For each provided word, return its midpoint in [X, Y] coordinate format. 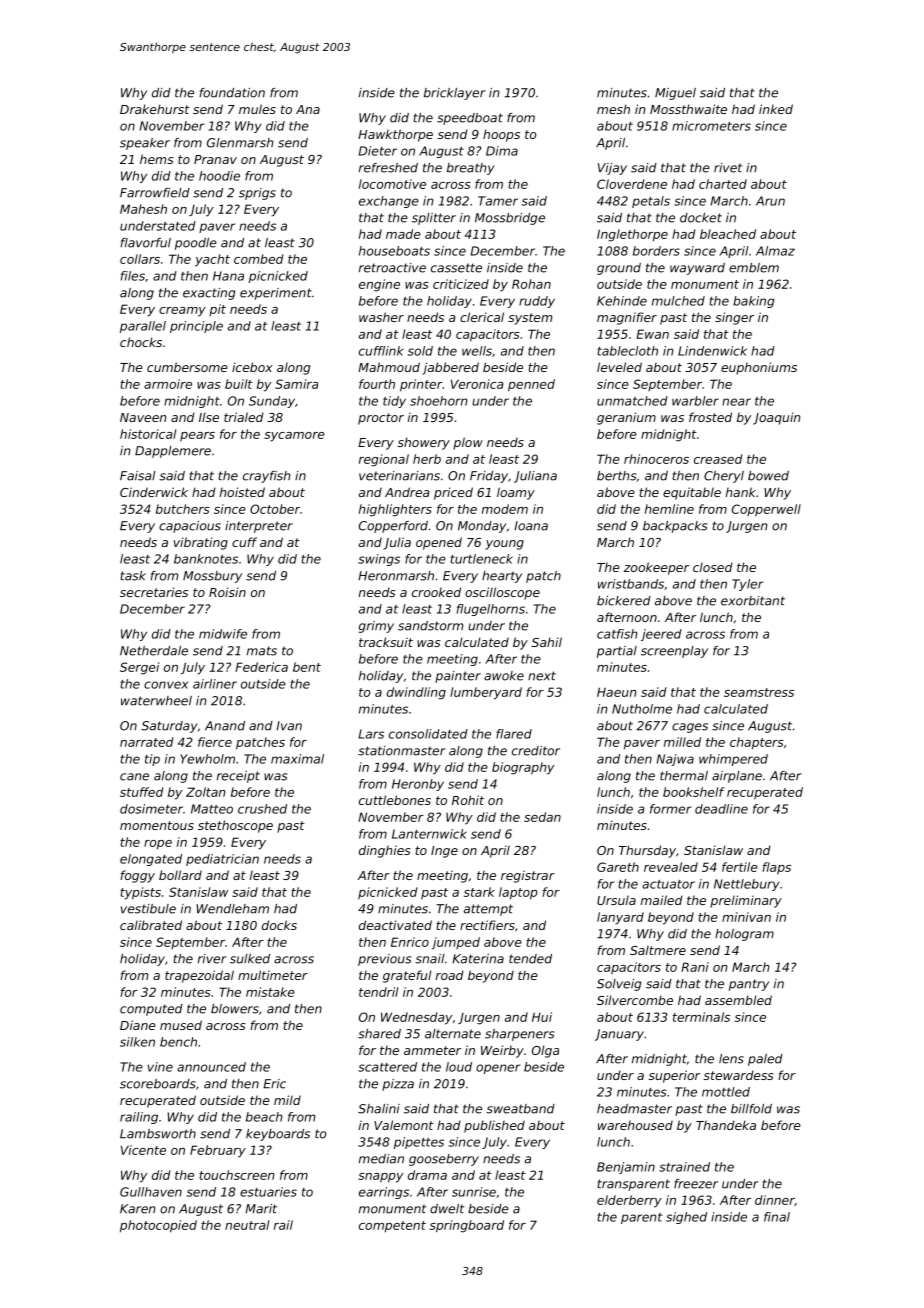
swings [379, 560]
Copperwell [766, 510]
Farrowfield [155, 193]
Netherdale [154, 651]
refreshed [388, 168]
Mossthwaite [688, 109]
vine [160, 1067]
